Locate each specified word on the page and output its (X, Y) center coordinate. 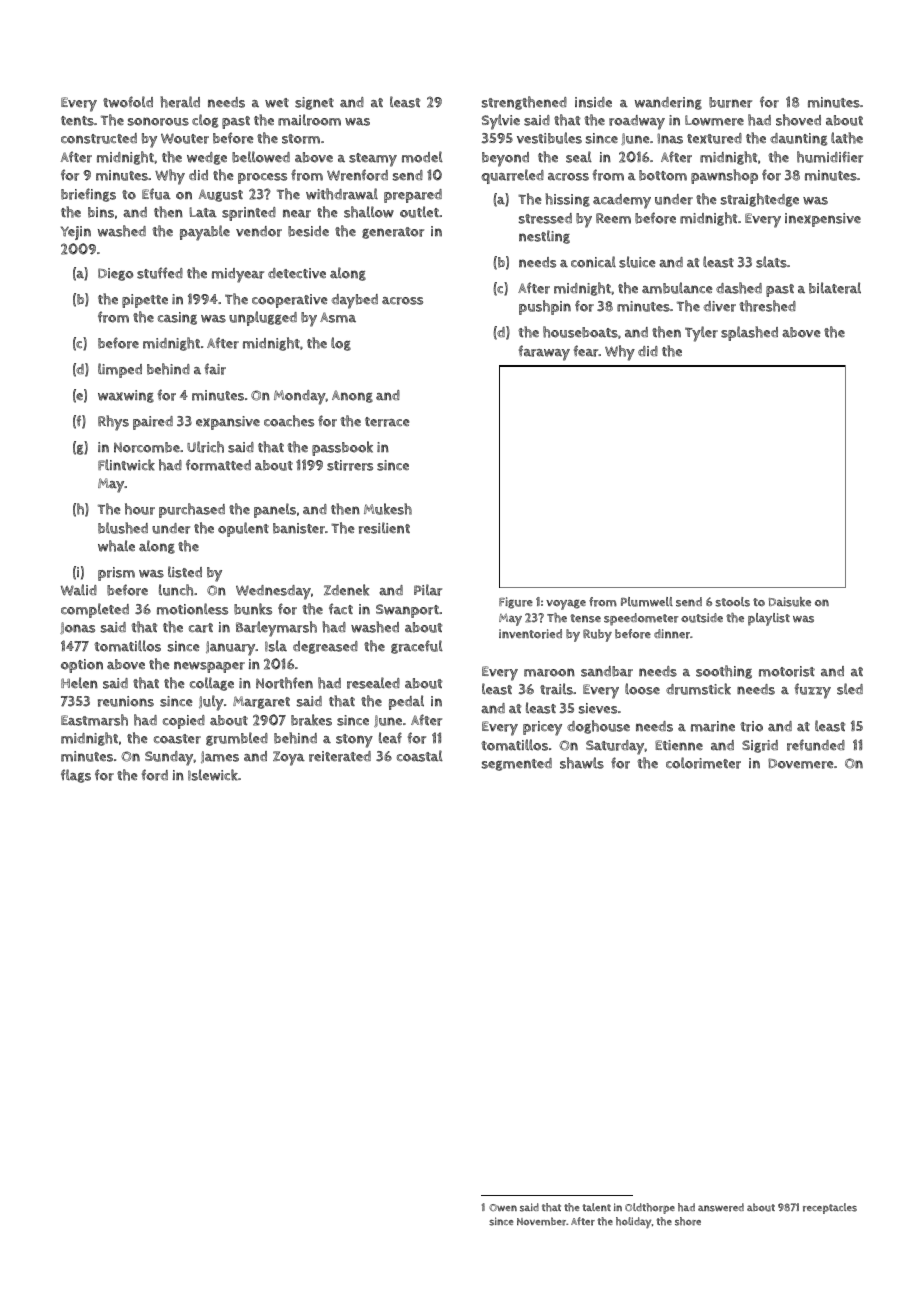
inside (593, 102)
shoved (798, 120)
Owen (503, 1208)
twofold (128, 102)
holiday (633, 1222)
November (541, 1221)
